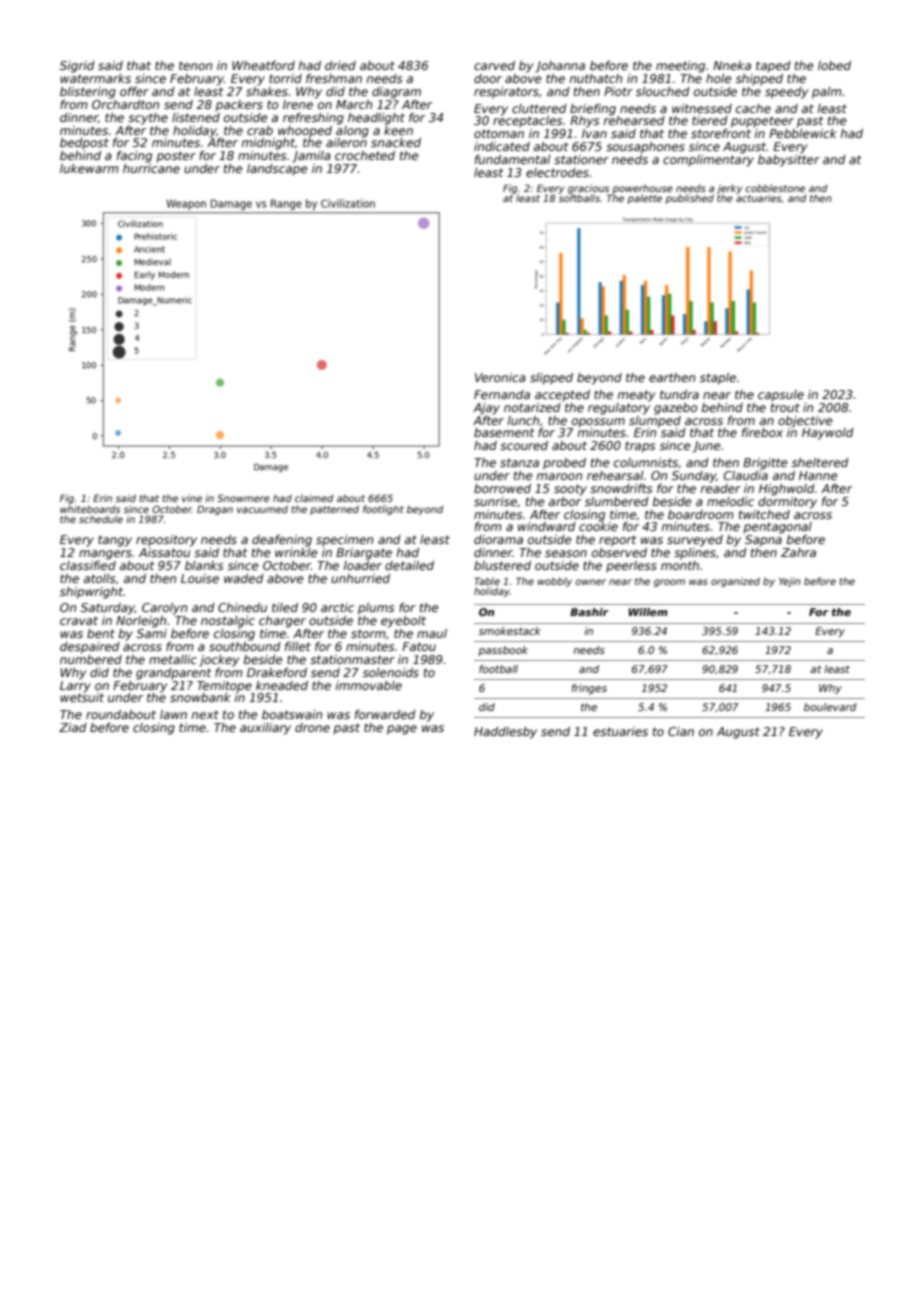  What do you see at coordinates (789, 161) in the screenshot?
I see `babysitter` at bounding box center [789, 161].
